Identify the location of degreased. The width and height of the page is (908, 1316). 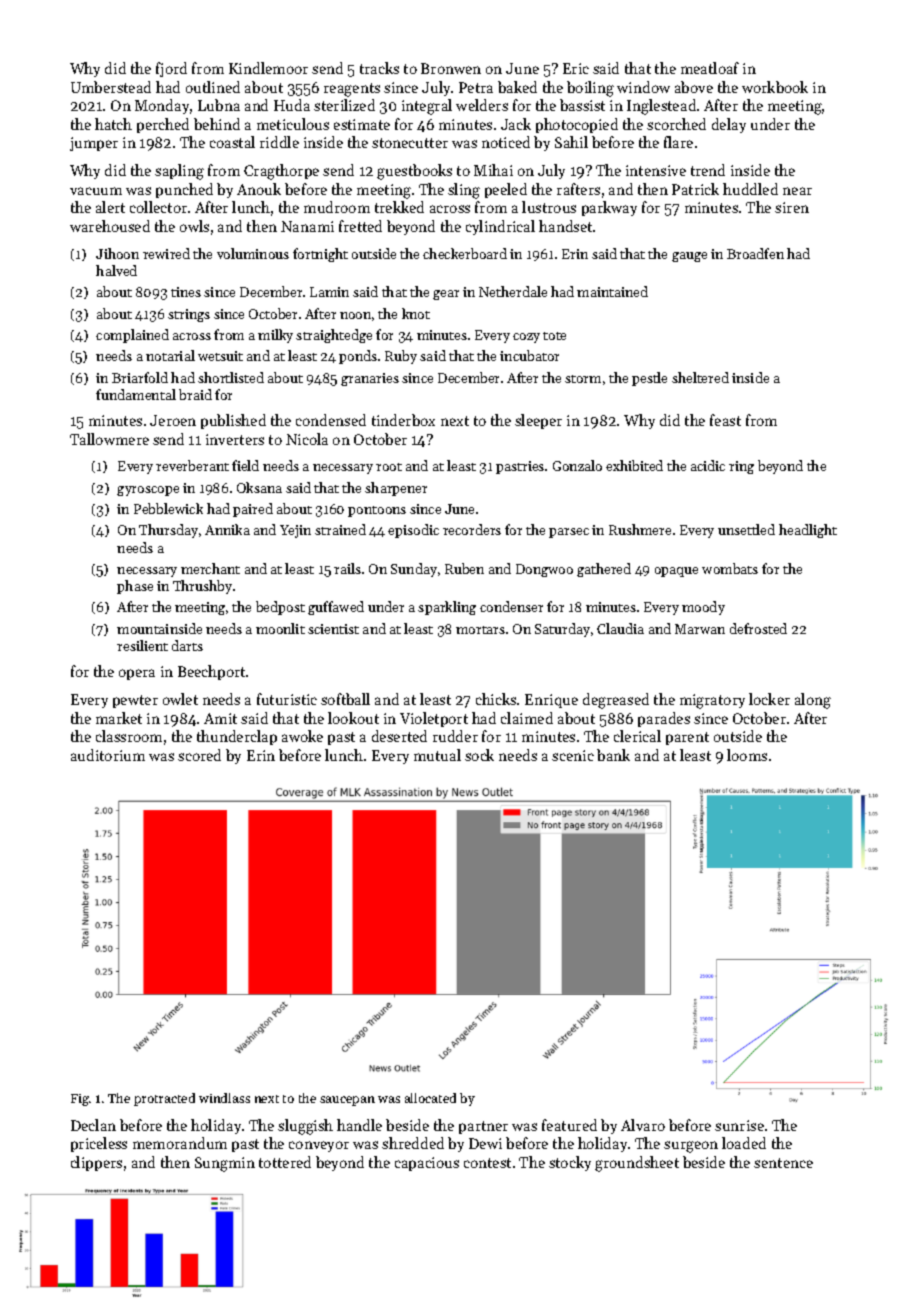
(616, 701).
